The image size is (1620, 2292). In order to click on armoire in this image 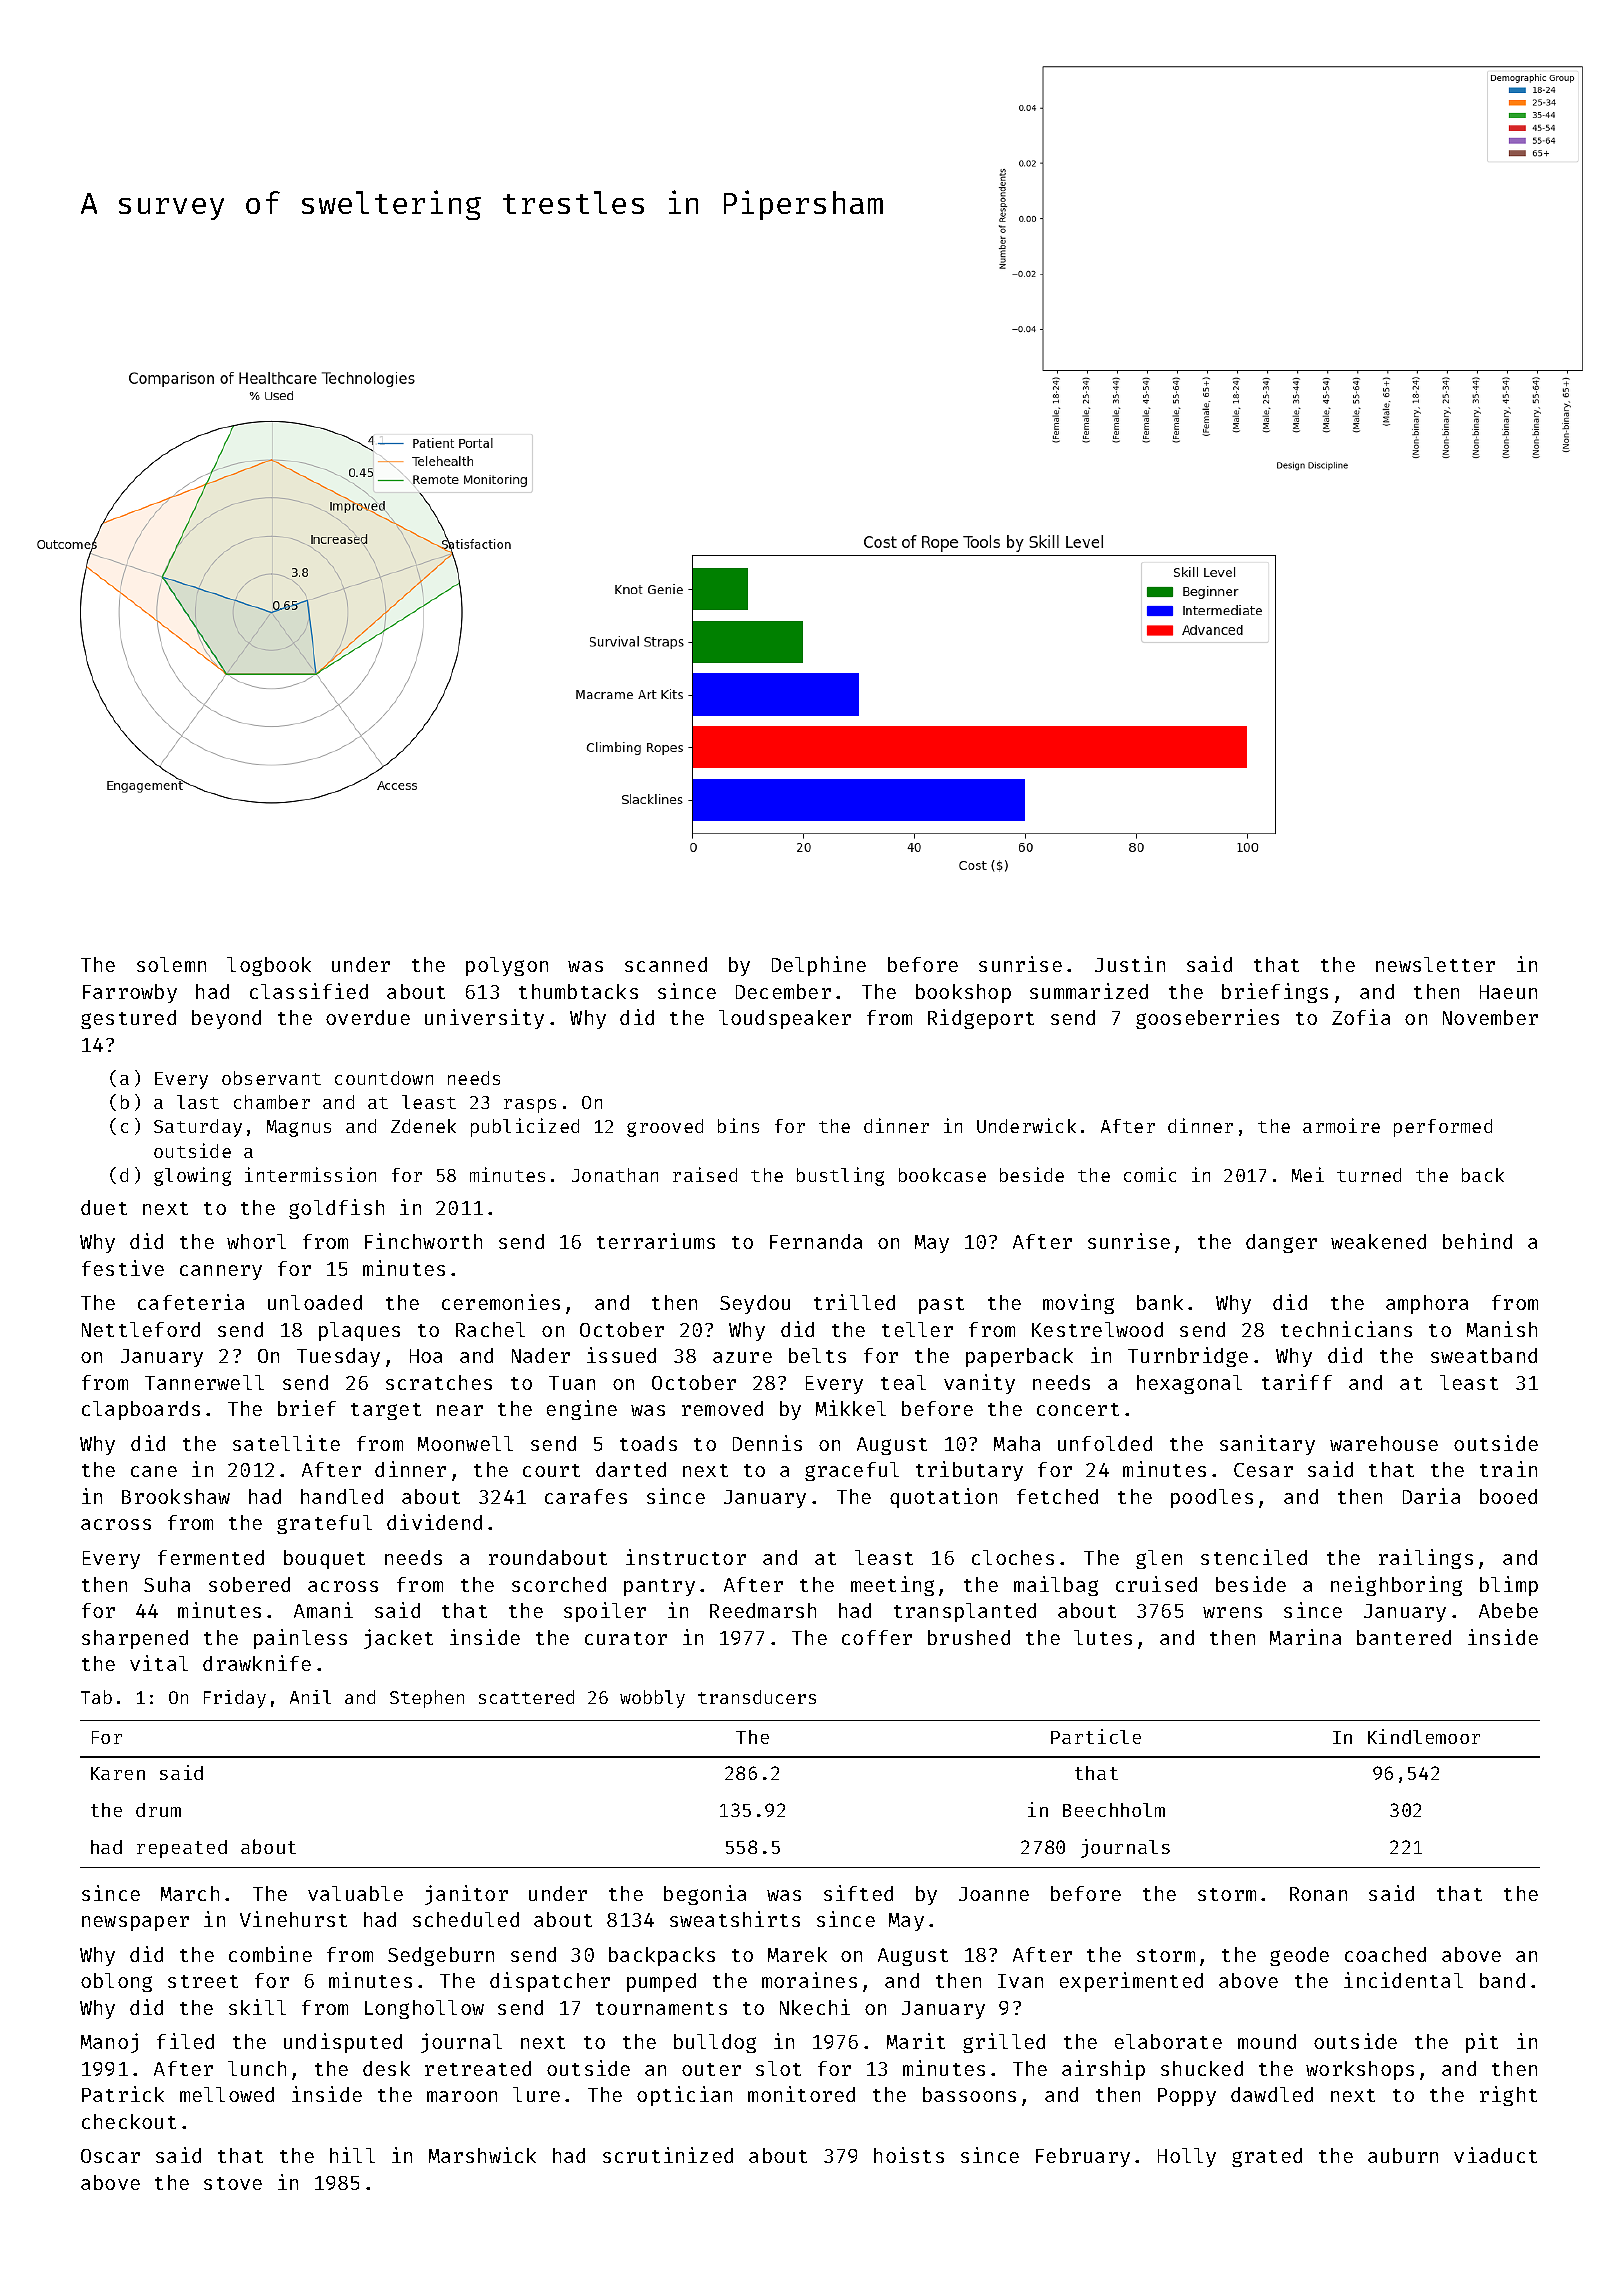, I will do `click(1341, 1125)`.
